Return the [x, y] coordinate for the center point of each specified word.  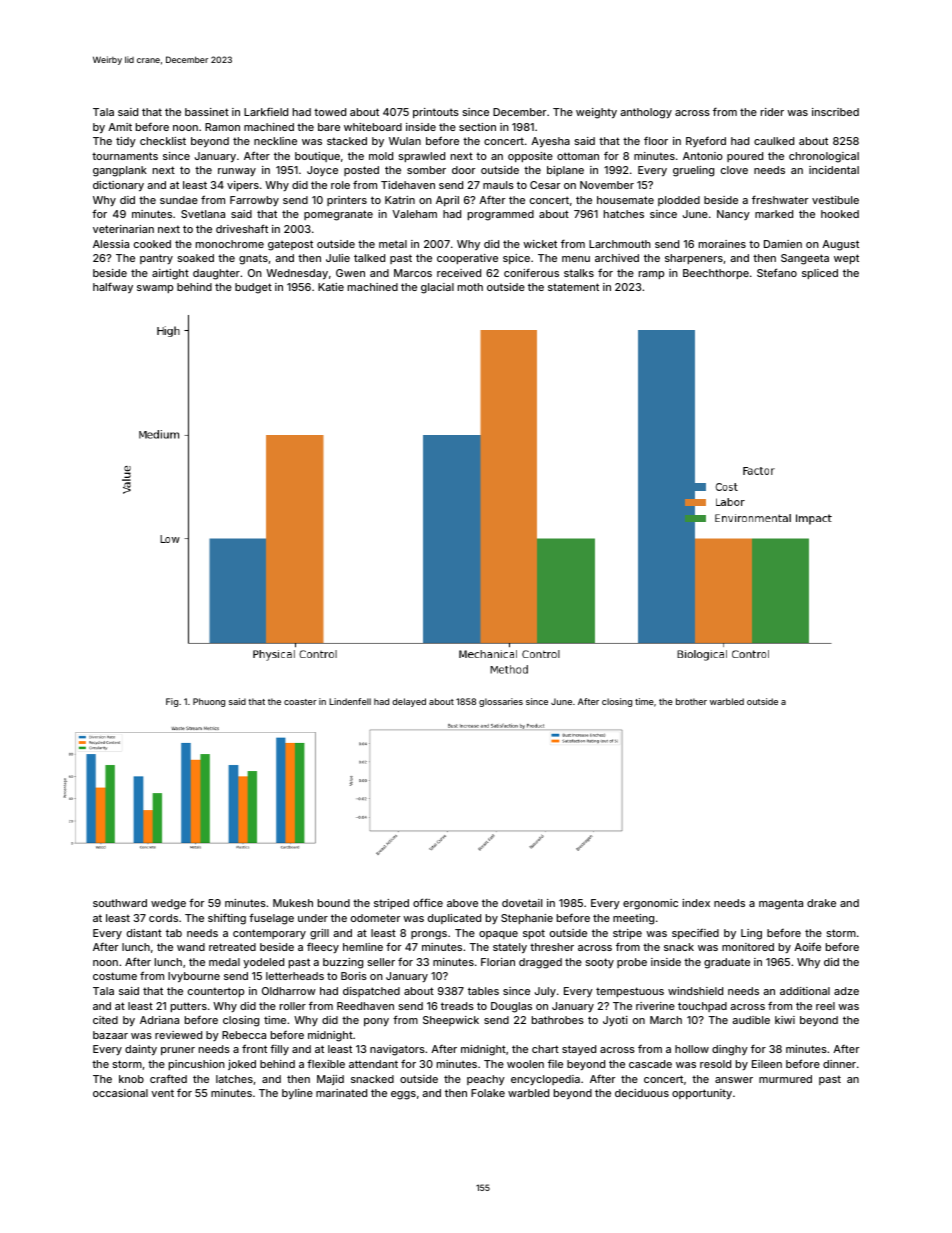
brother [691, 701]
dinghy [730, 1050]
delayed [409, 702]
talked [369, 258]
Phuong [209, 702]
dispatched [371, 992]
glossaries [501, 702]
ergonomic [650, 904]
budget [253, 288]
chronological [824, 157]
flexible [326, 1063]
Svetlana [203, 214]
